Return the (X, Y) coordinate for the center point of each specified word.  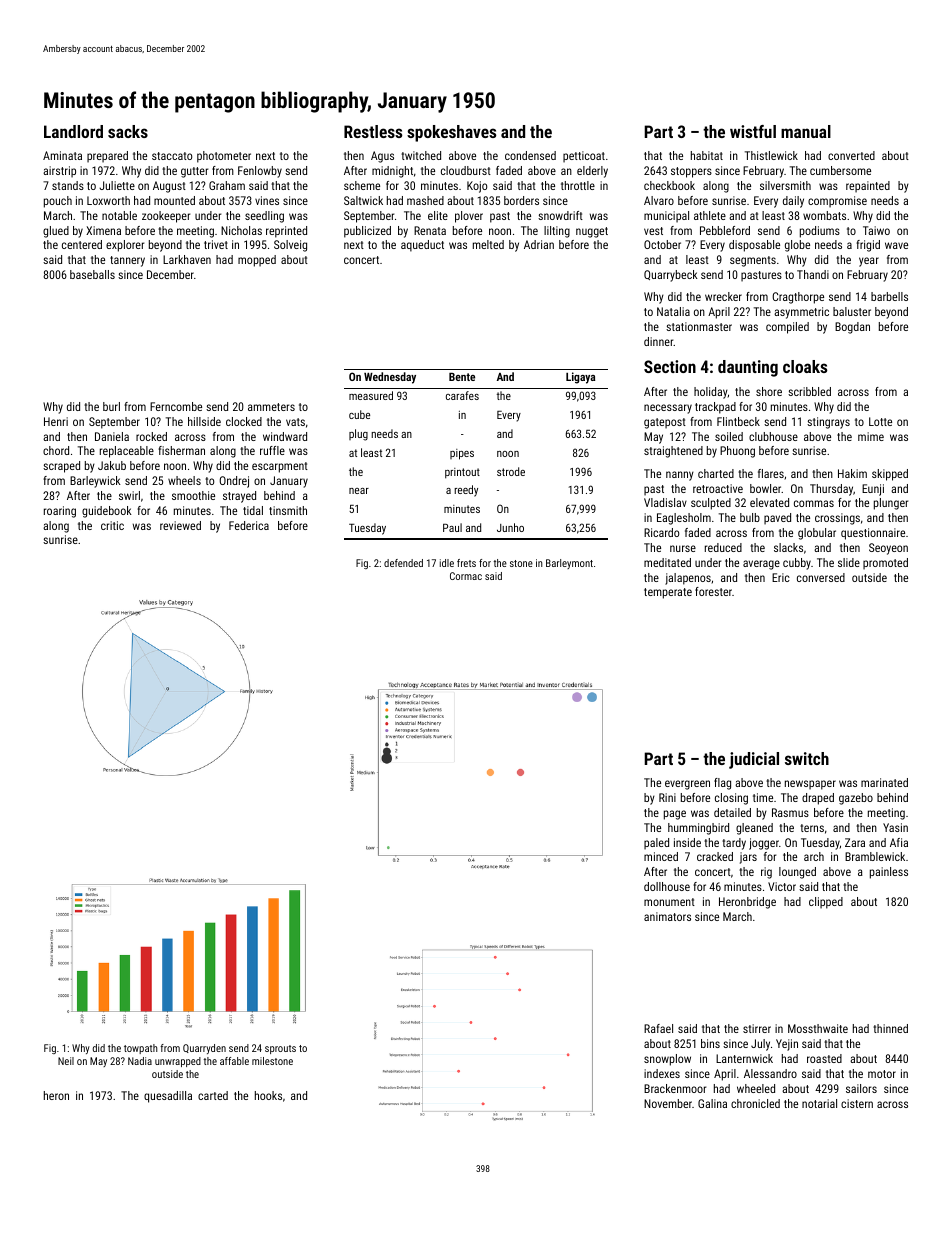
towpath (141, 1049)
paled (656, 844)
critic (112, 525)
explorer (125, 246)
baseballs (92, 274)
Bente (462, 377)
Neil (66, 1061)
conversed (821, 577)
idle (447, 563)
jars (748, 858)
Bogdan (852, 328)
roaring (60, 512)
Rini (667, 797)
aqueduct (422, 246)
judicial (754, 760)
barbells (889, 296)
